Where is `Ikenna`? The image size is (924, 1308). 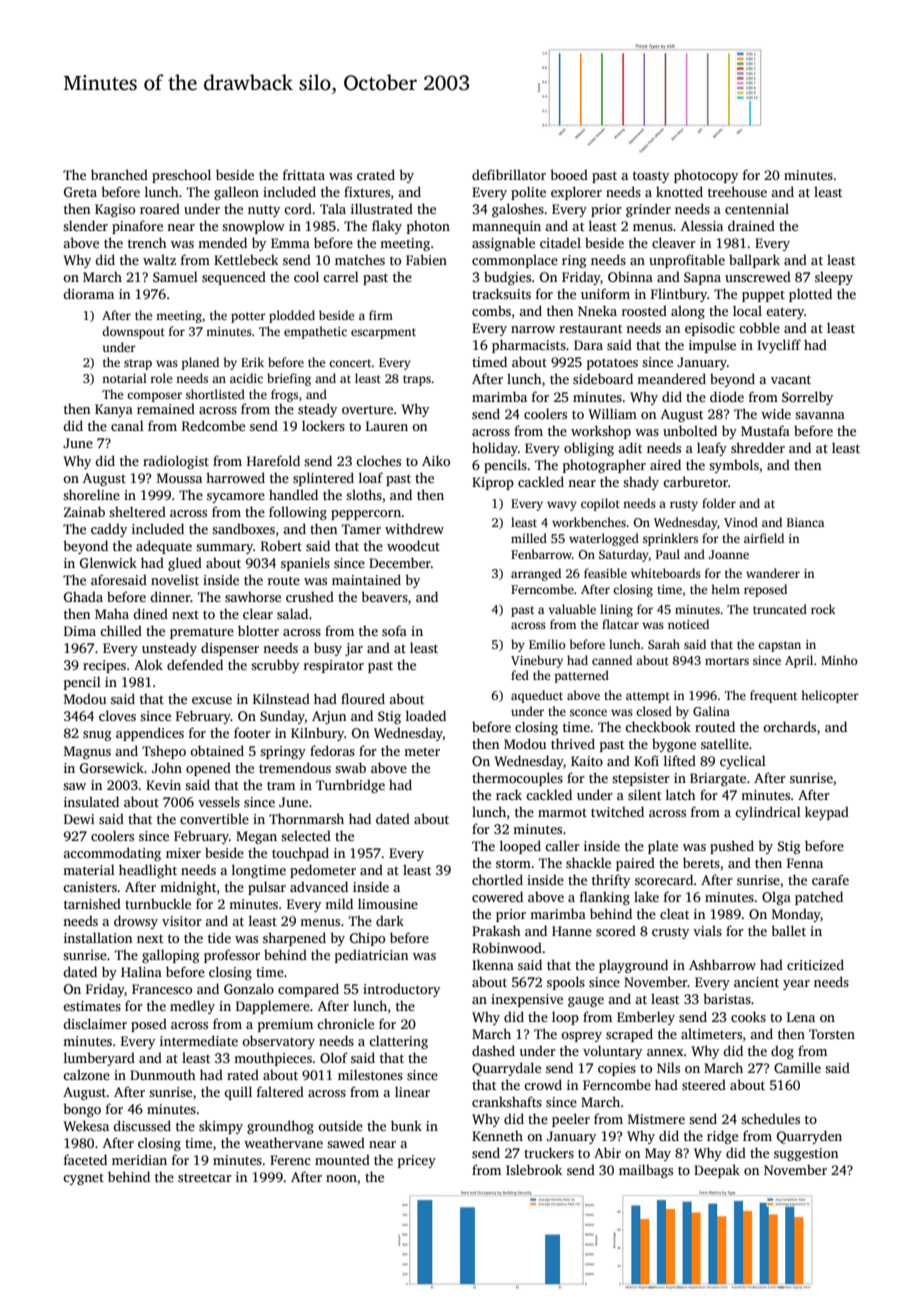
Ikenna is located at coordinates (493, 964).
